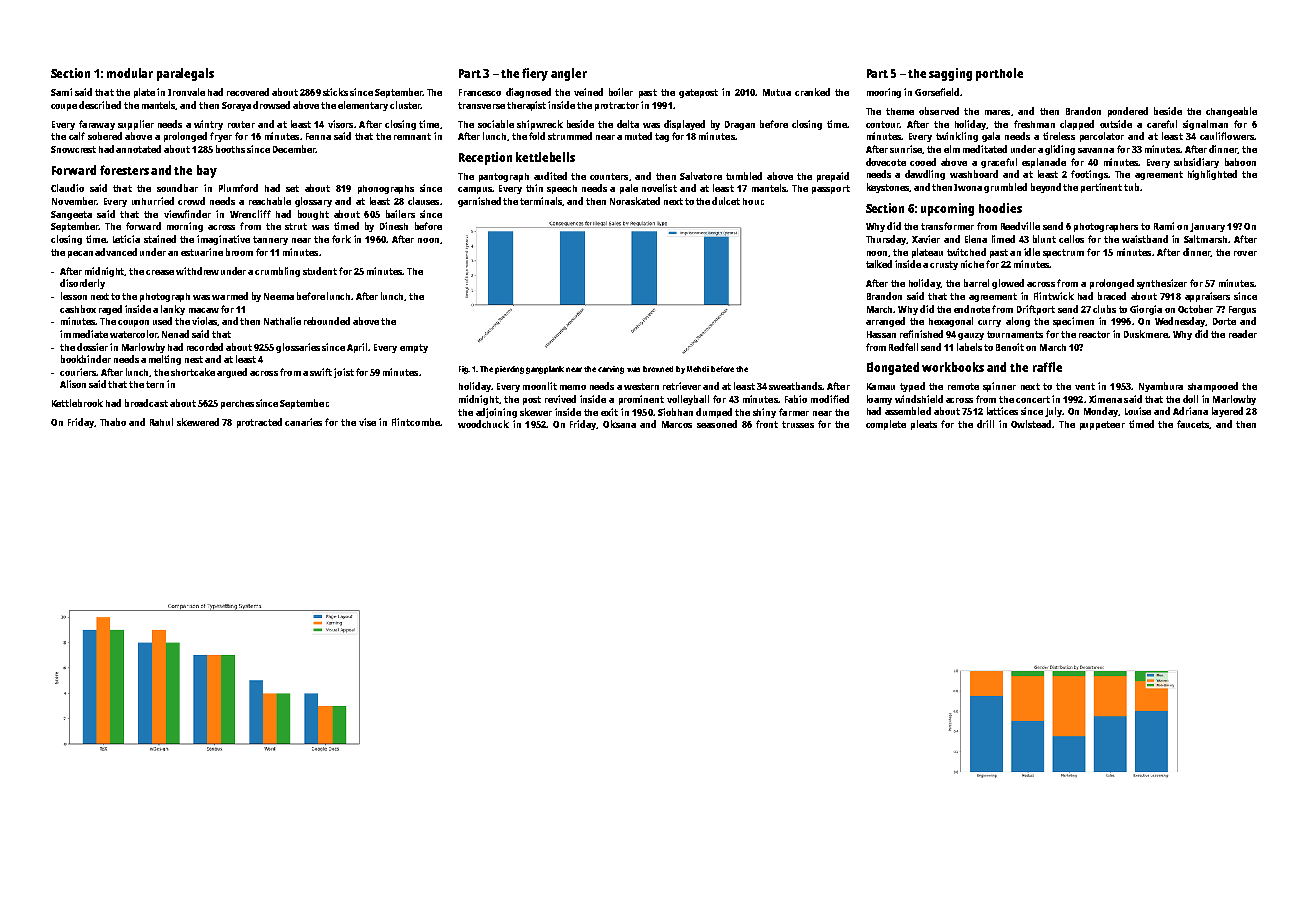 The height and width of the document is (924, 1308). I want to click on cauliflowers, so click(1227, 136).
